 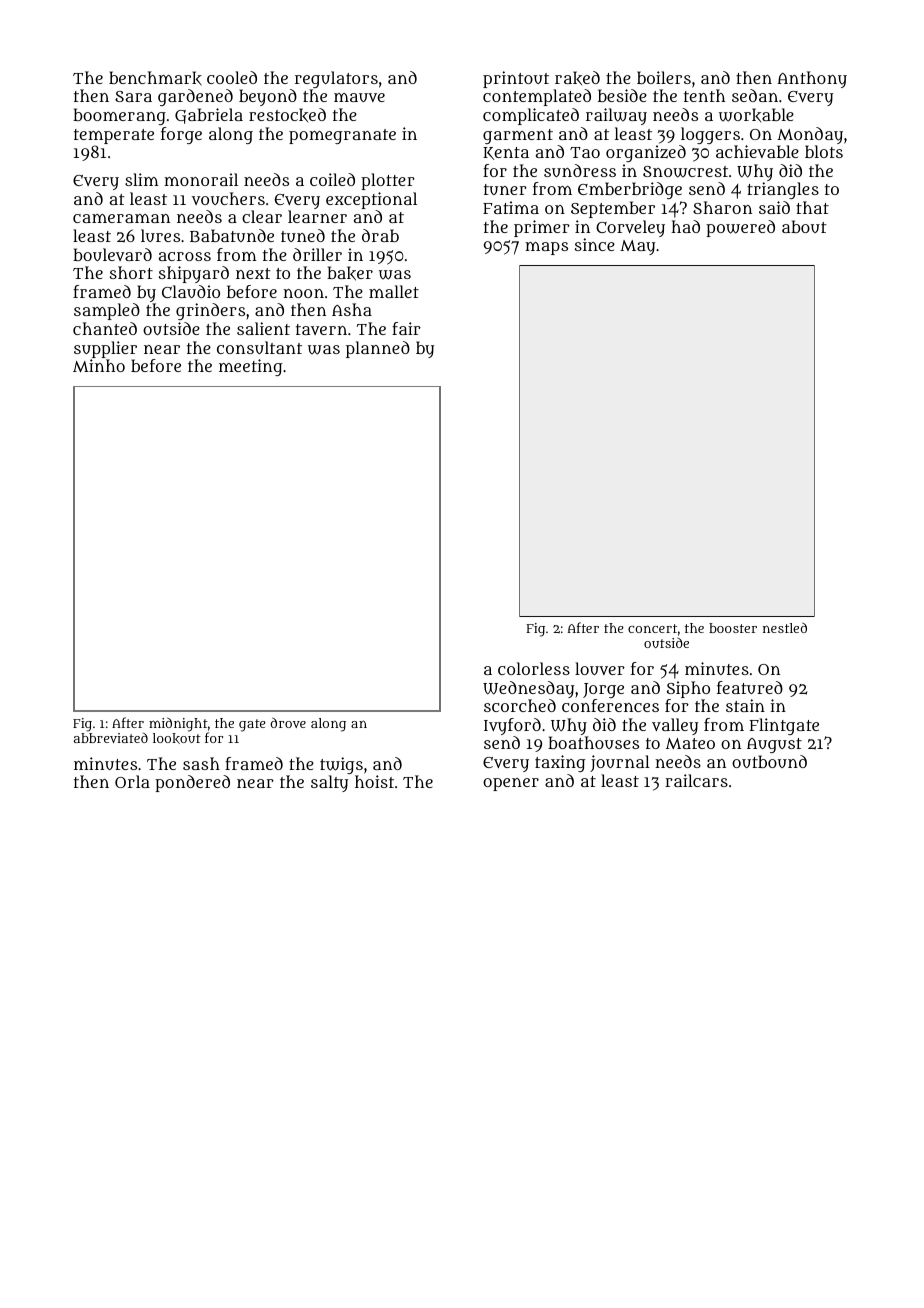 I want to click on salty, so click(x=329, y=783).
